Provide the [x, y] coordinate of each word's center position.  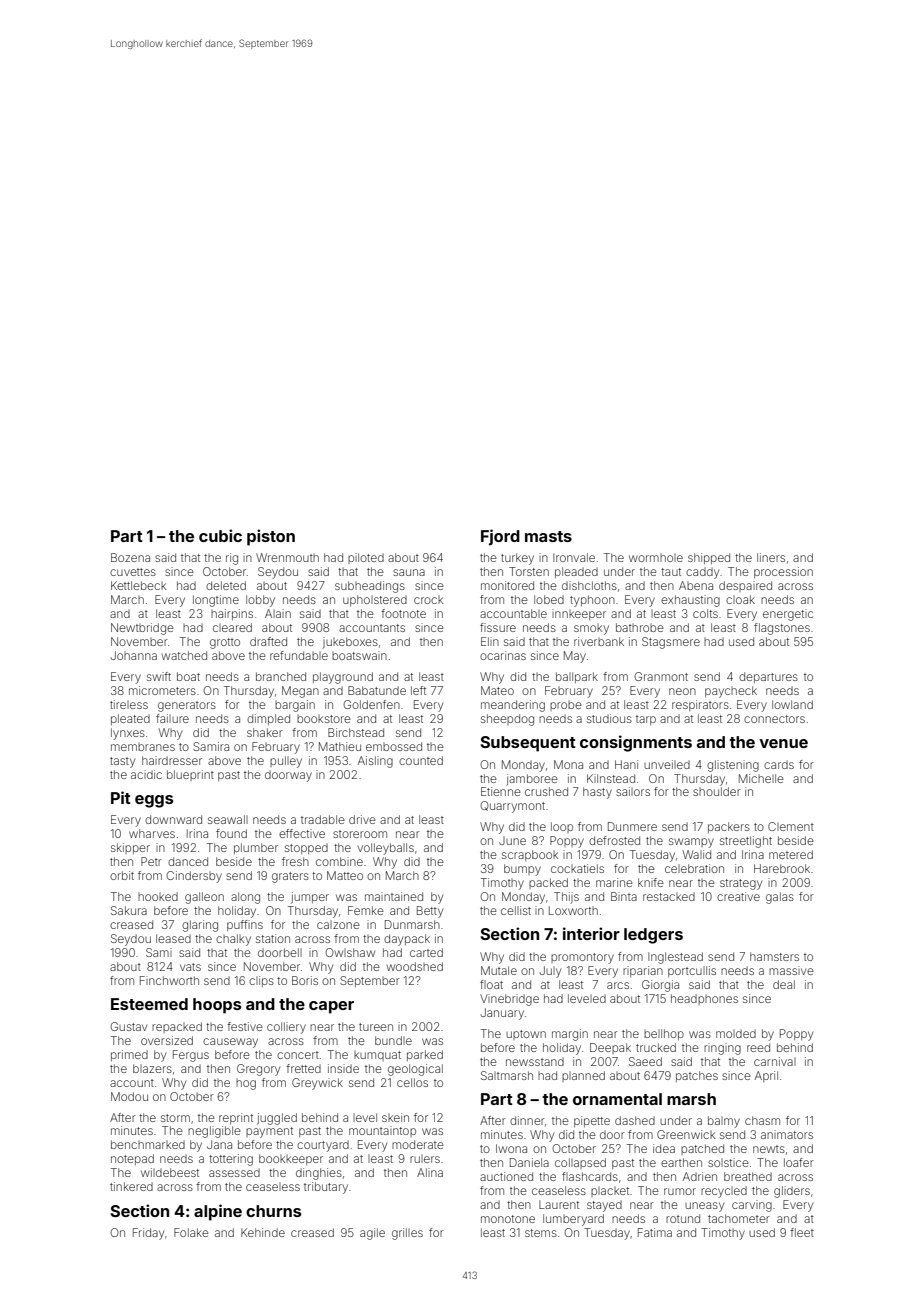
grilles [407, 1234]
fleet [802, 1232]
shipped [709, 558]
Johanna [134, 655]
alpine [218, 1212]
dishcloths [589, 585]
